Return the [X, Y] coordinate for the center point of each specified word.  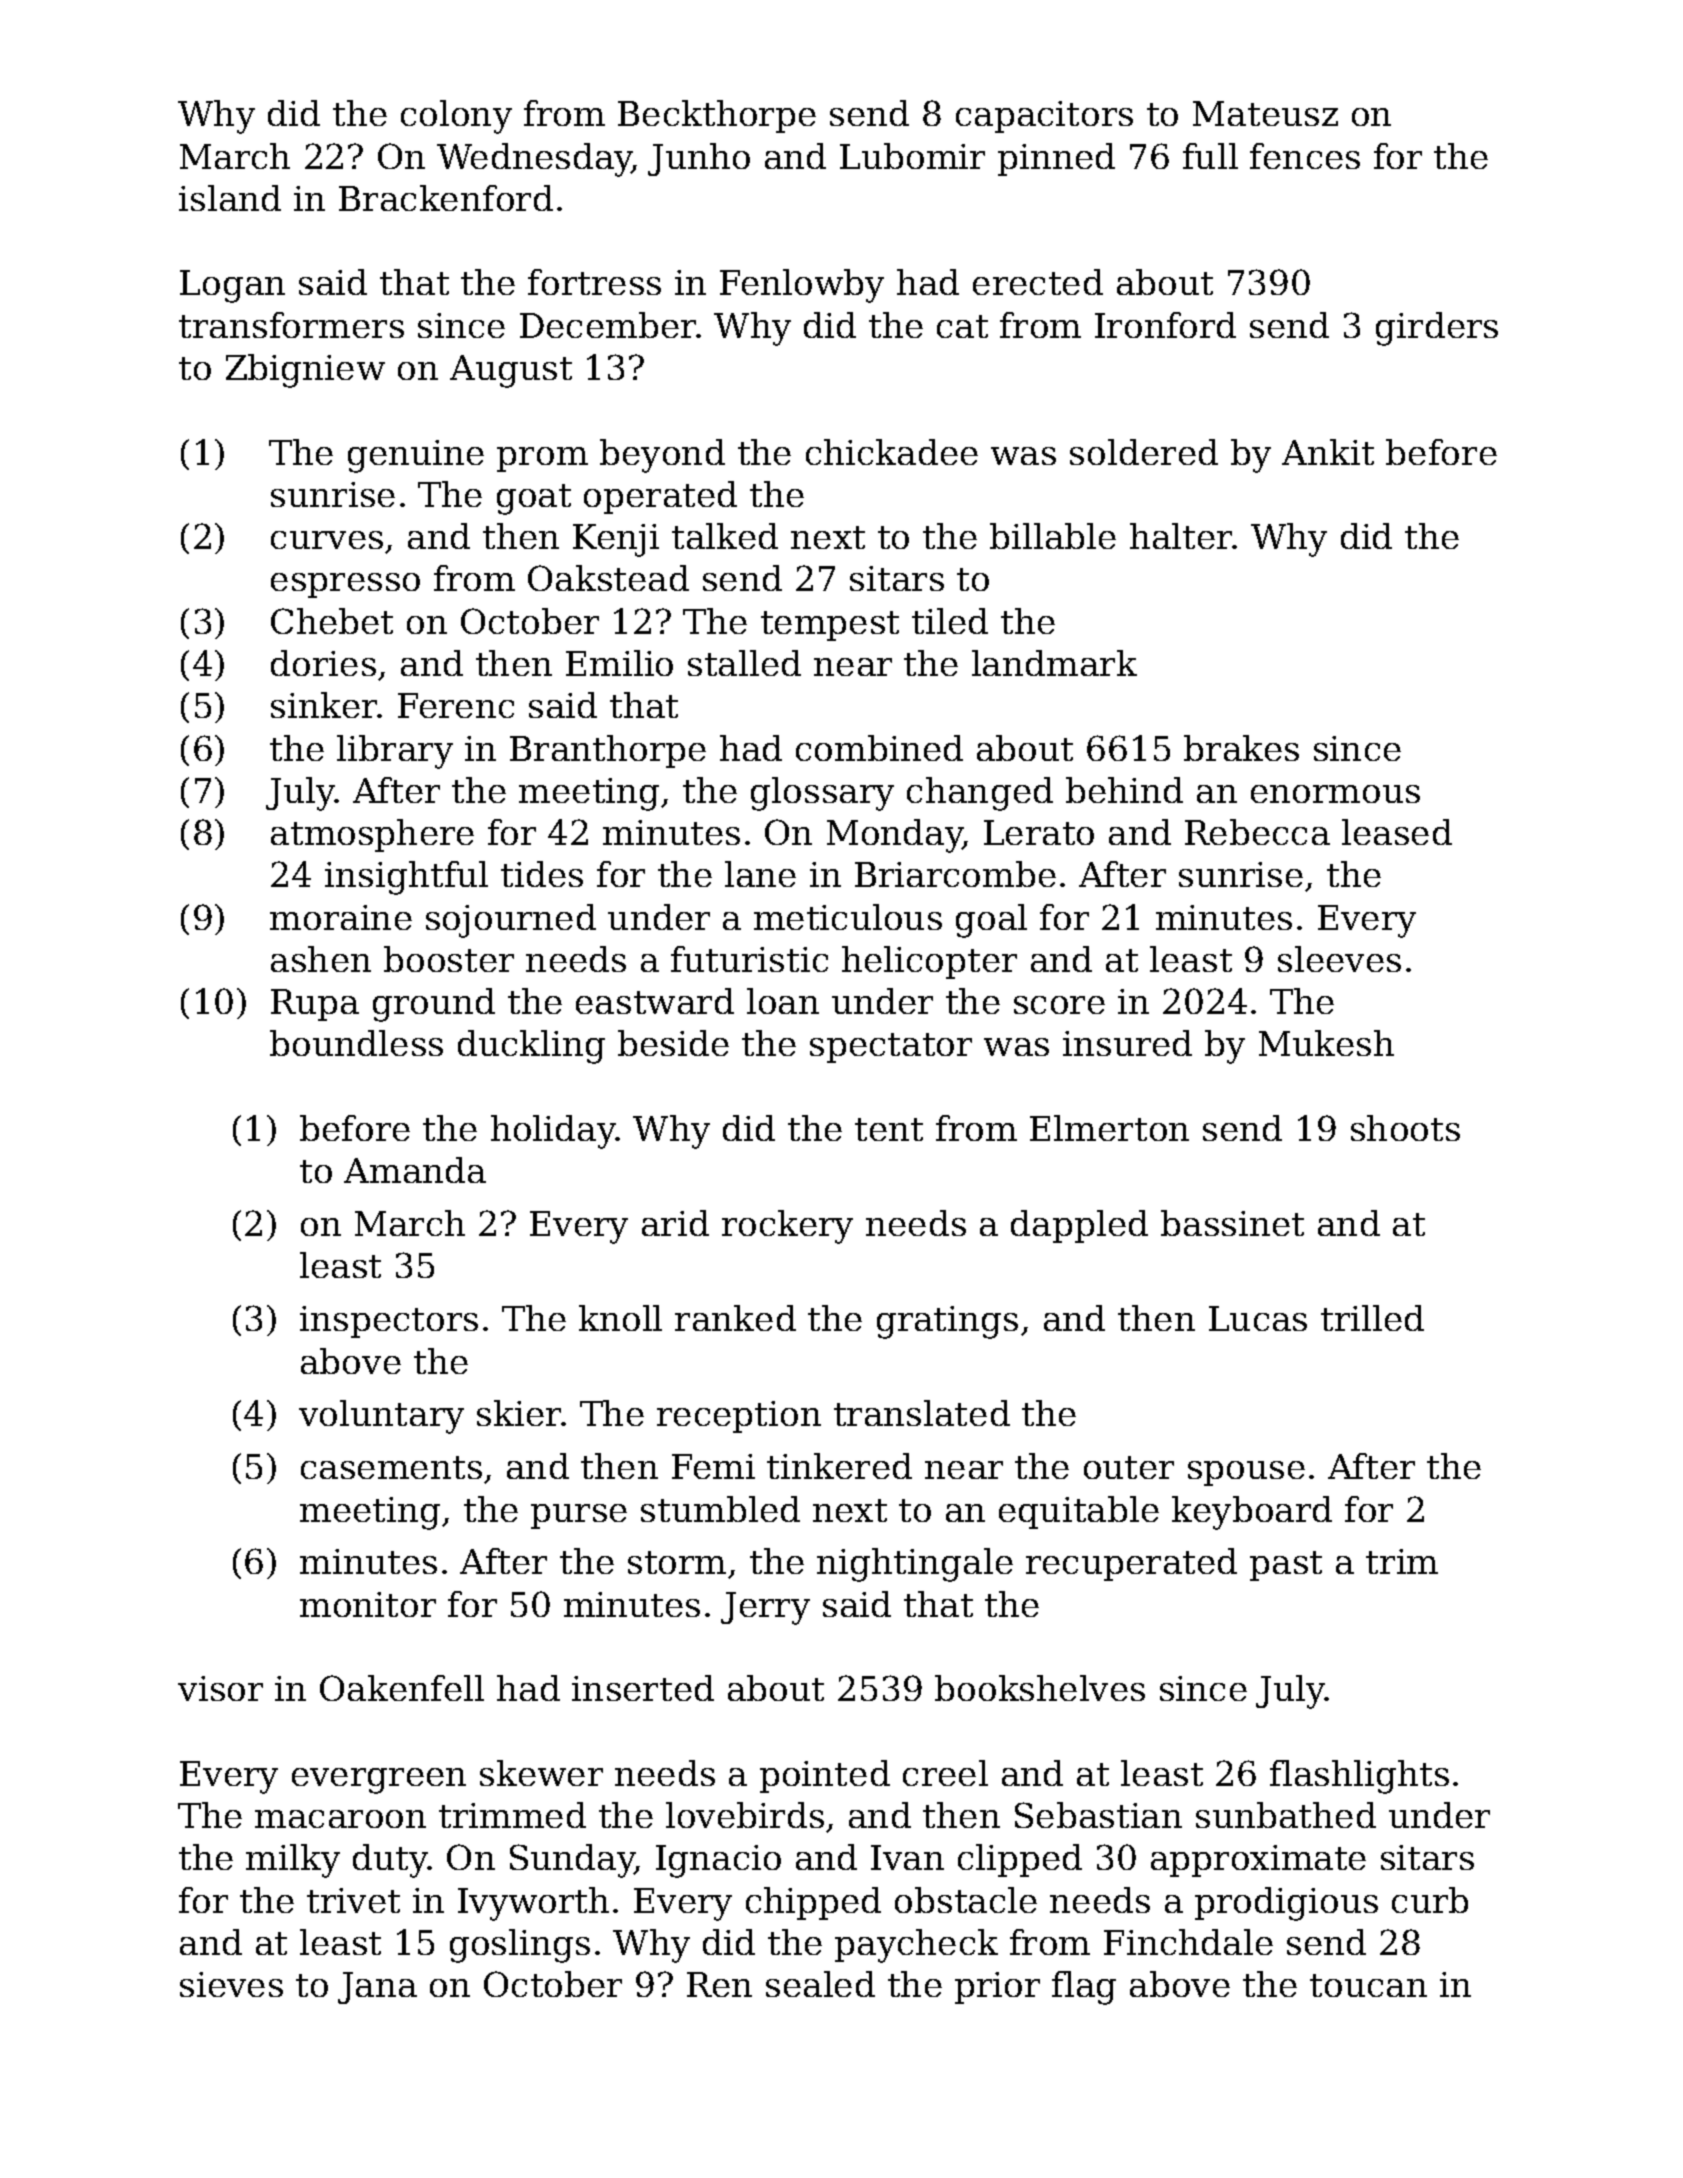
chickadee [892, 452]
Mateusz [1265, 113]
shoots [1405, 1128]
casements [391, 1467]
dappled [1079, 1226]
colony [456, 117]
